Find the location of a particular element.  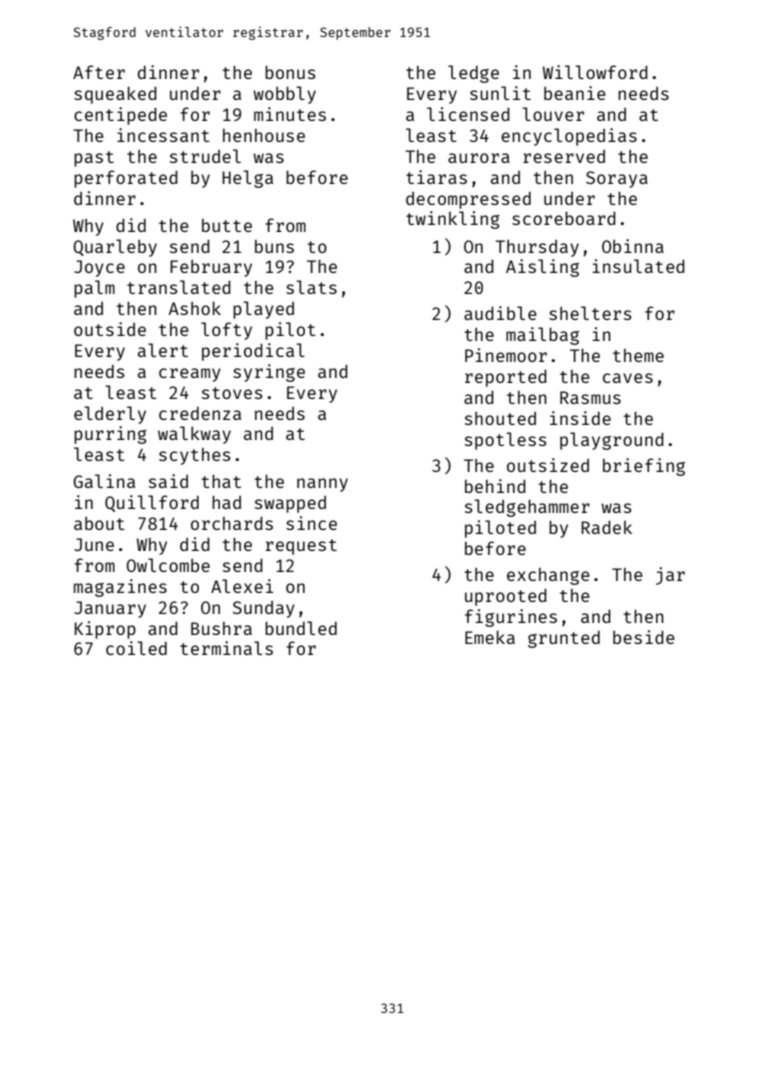

licensed is located at coordinates (468, 114).
